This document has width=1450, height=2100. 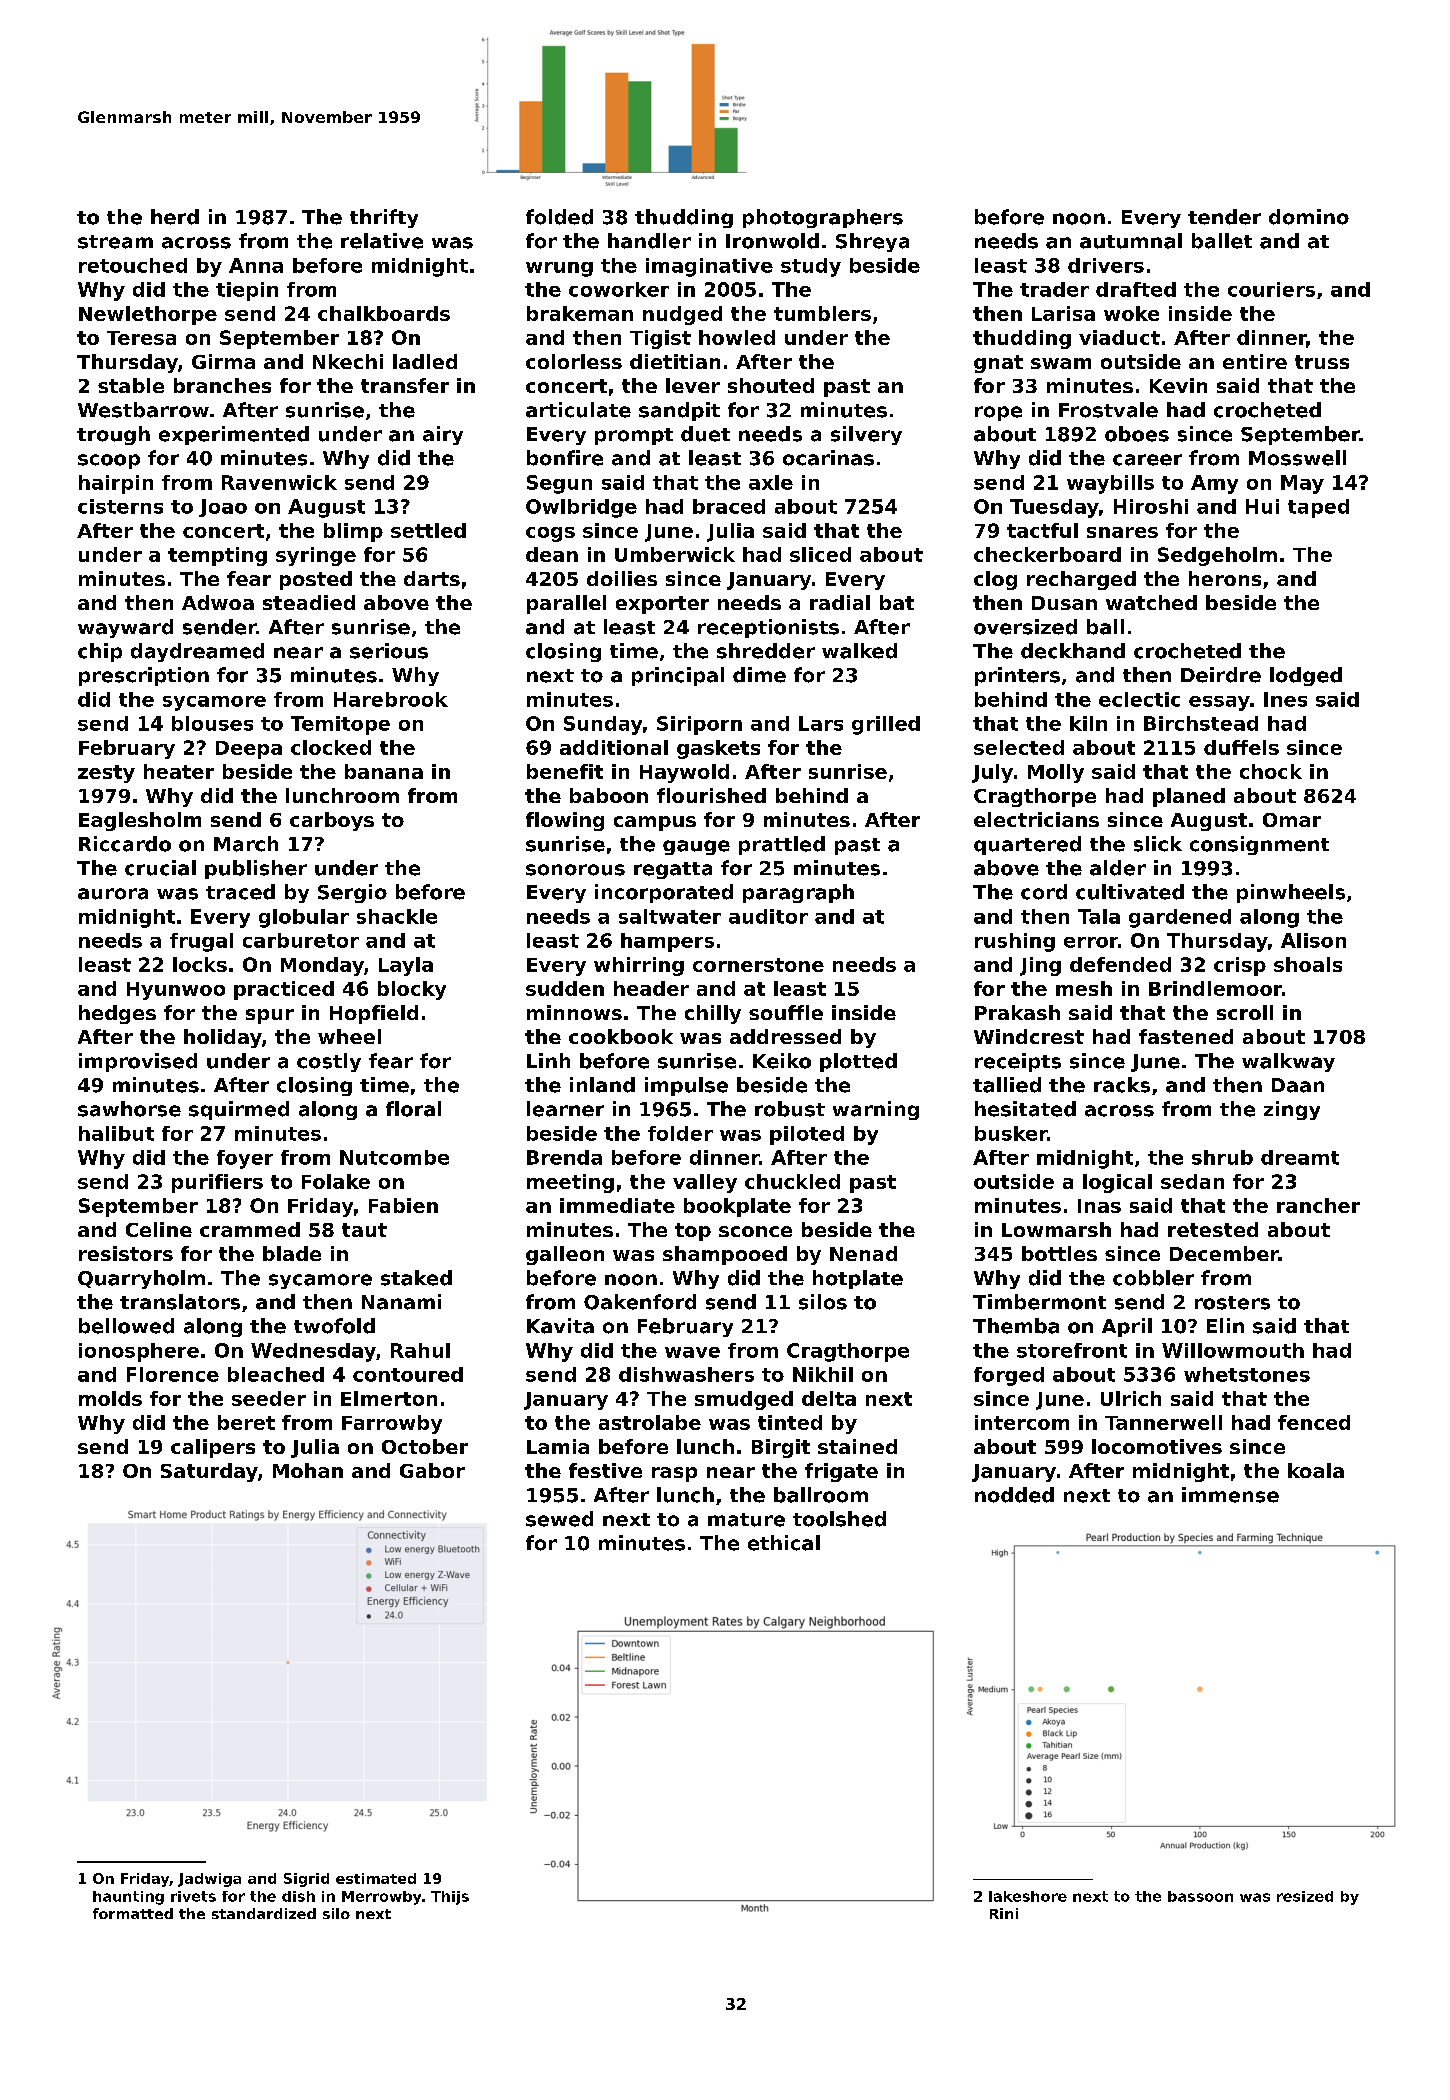 What do you see at coordinates (256, 265) in the document?
I see `Anna` at bounding box center [256, 265].
